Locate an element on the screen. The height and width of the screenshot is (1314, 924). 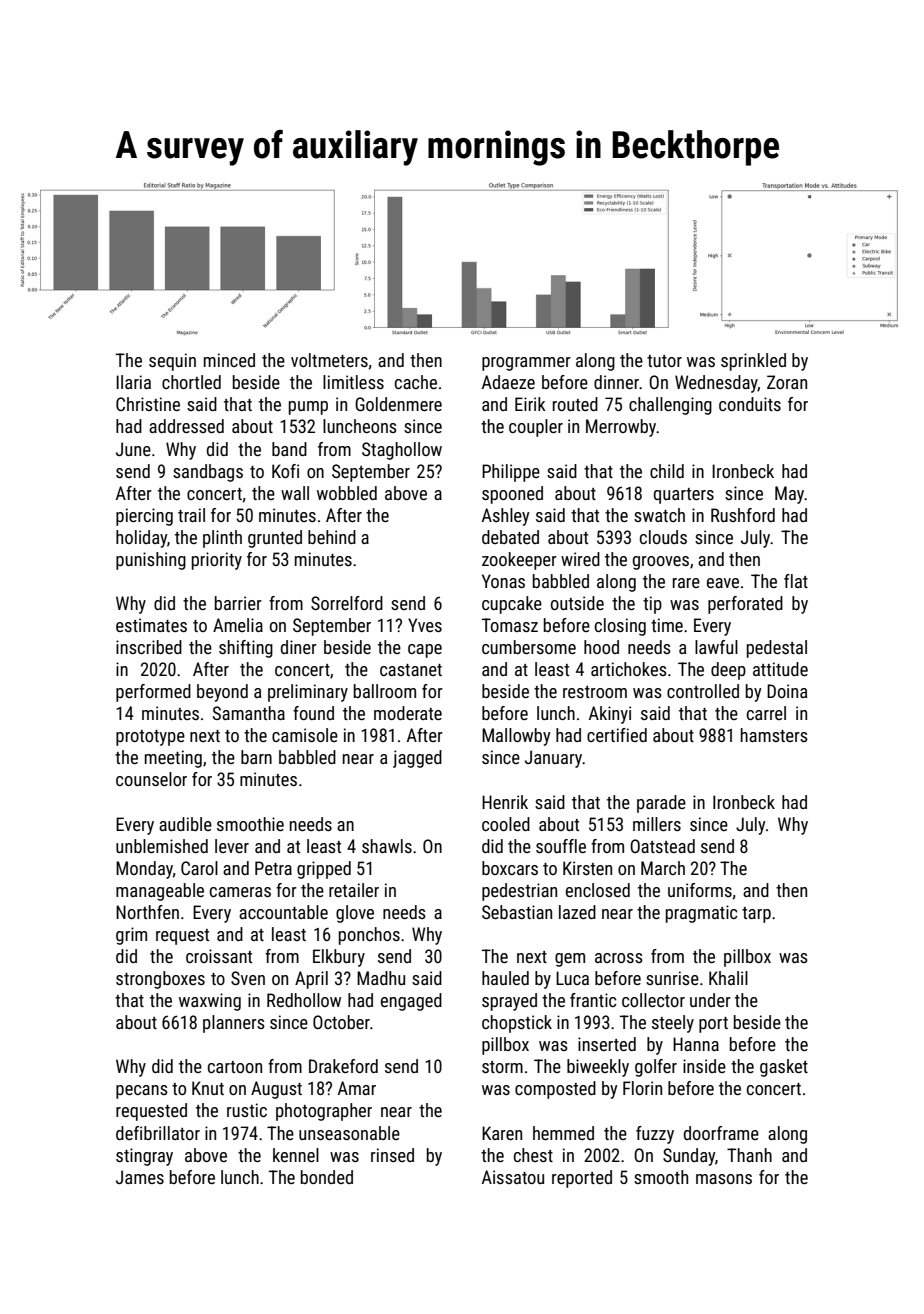
waxwing is located at coordinates (210, 1002).
